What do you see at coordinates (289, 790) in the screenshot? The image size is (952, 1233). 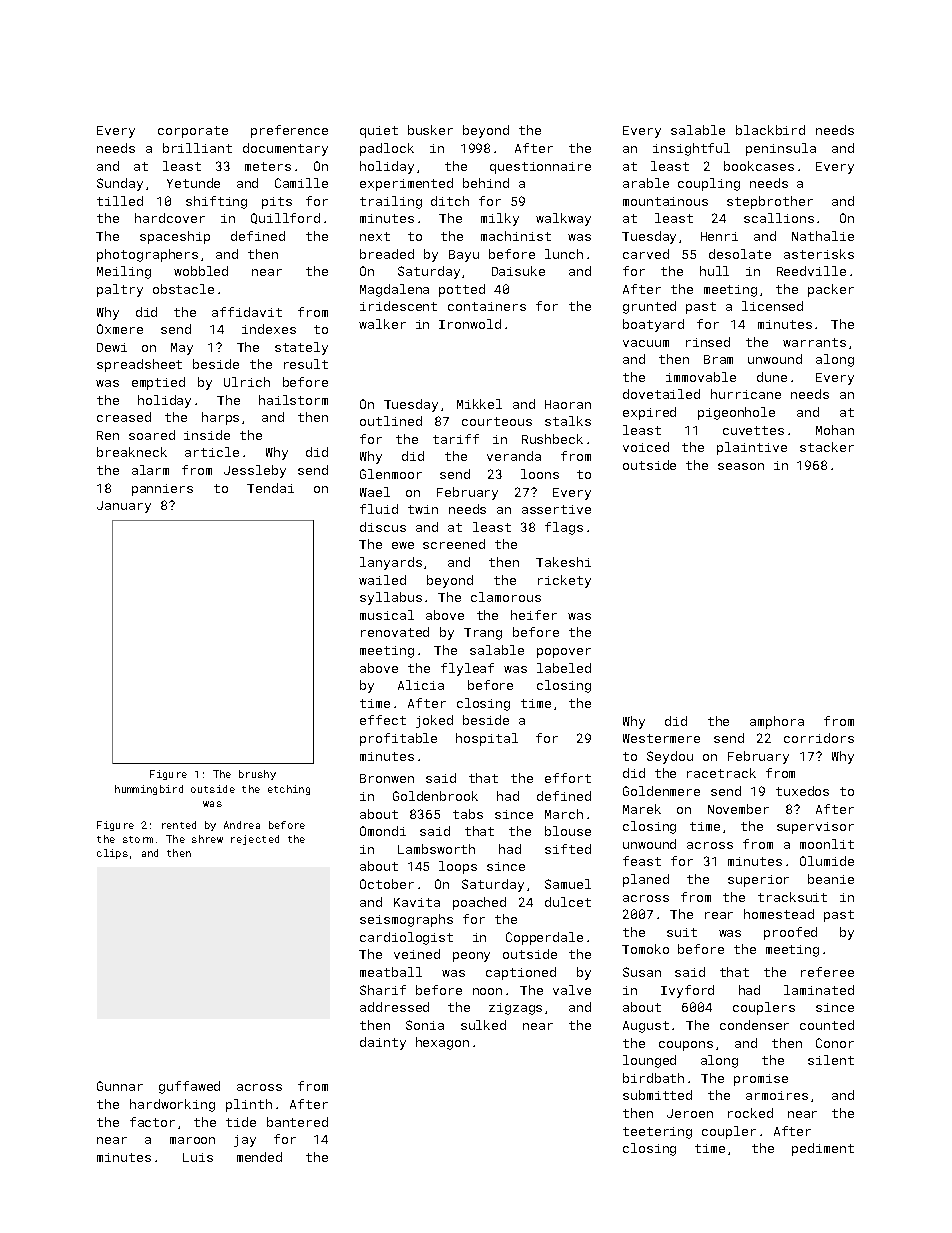 I see `etching` at bounding box center [289, 790].
